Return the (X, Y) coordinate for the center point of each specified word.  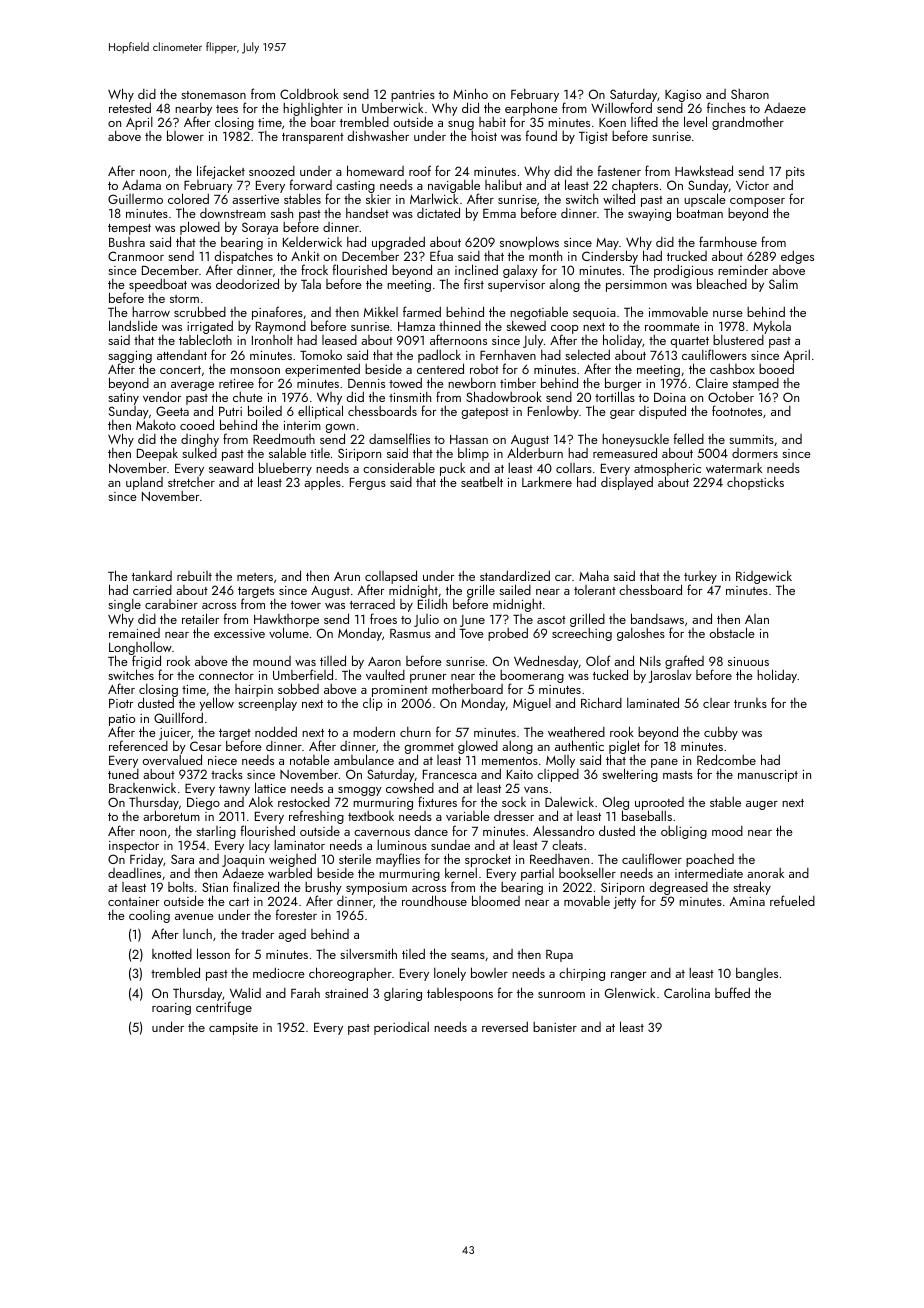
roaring (171, 1009)
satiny (123, 399)
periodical (401, 1028)
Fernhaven (508, 355)
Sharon (750, 94)
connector (226, 676)
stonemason (213, 95)
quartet (690, 342)
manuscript (768, 776)
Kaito (520, 774)
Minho (470, 93)
